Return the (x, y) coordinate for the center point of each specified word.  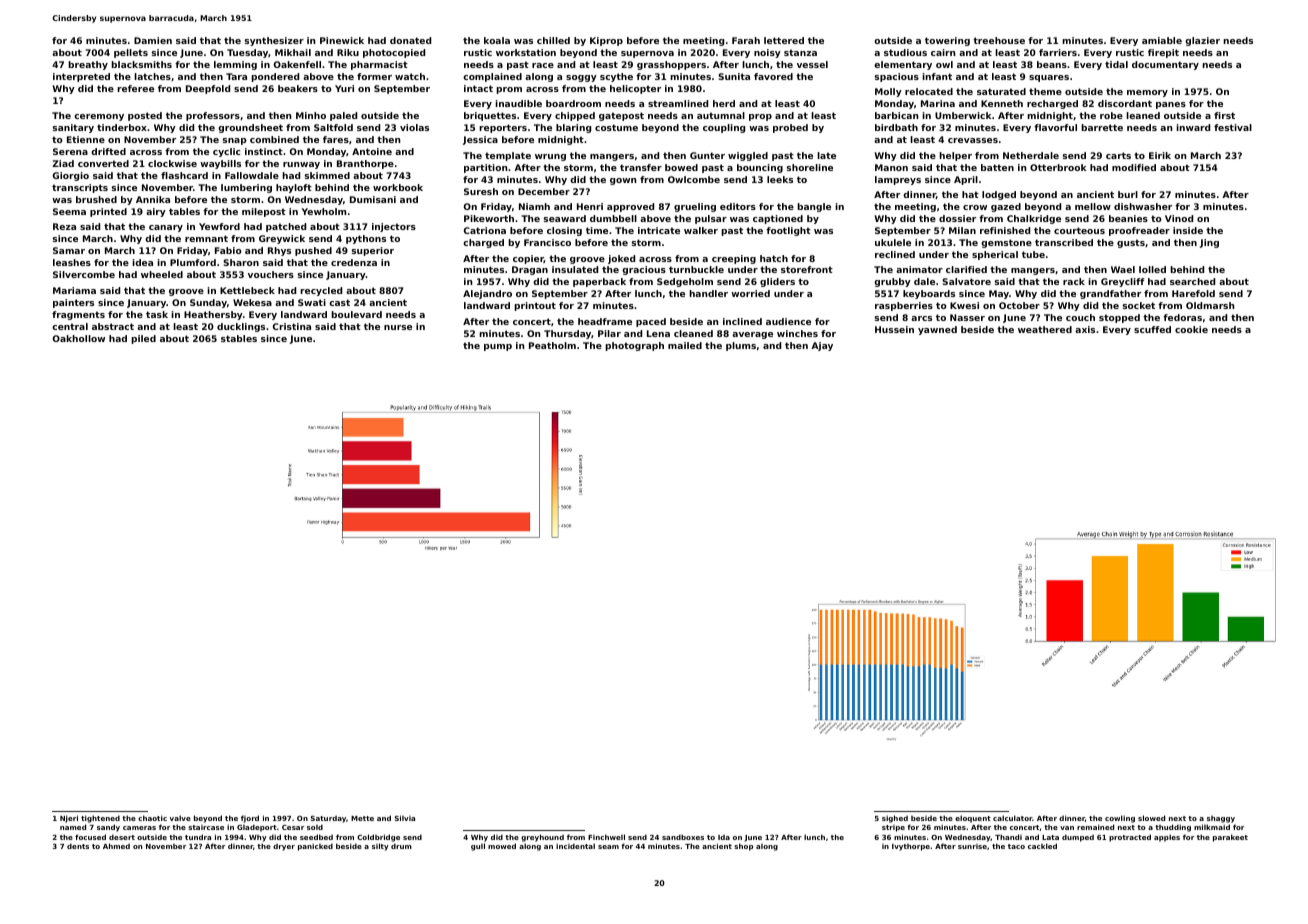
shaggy (1221, 819)
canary (166, 228)
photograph (634, 346)
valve (180, 818)
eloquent (973, 819)
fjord (250, 819)
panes (1171, 105)
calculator (1013, 818)
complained (492, 77)
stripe (893, 828)
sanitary (73, 128)
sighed (895, 819)
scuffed (1152, 329)
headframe (605, 321)
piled (143, 339)
